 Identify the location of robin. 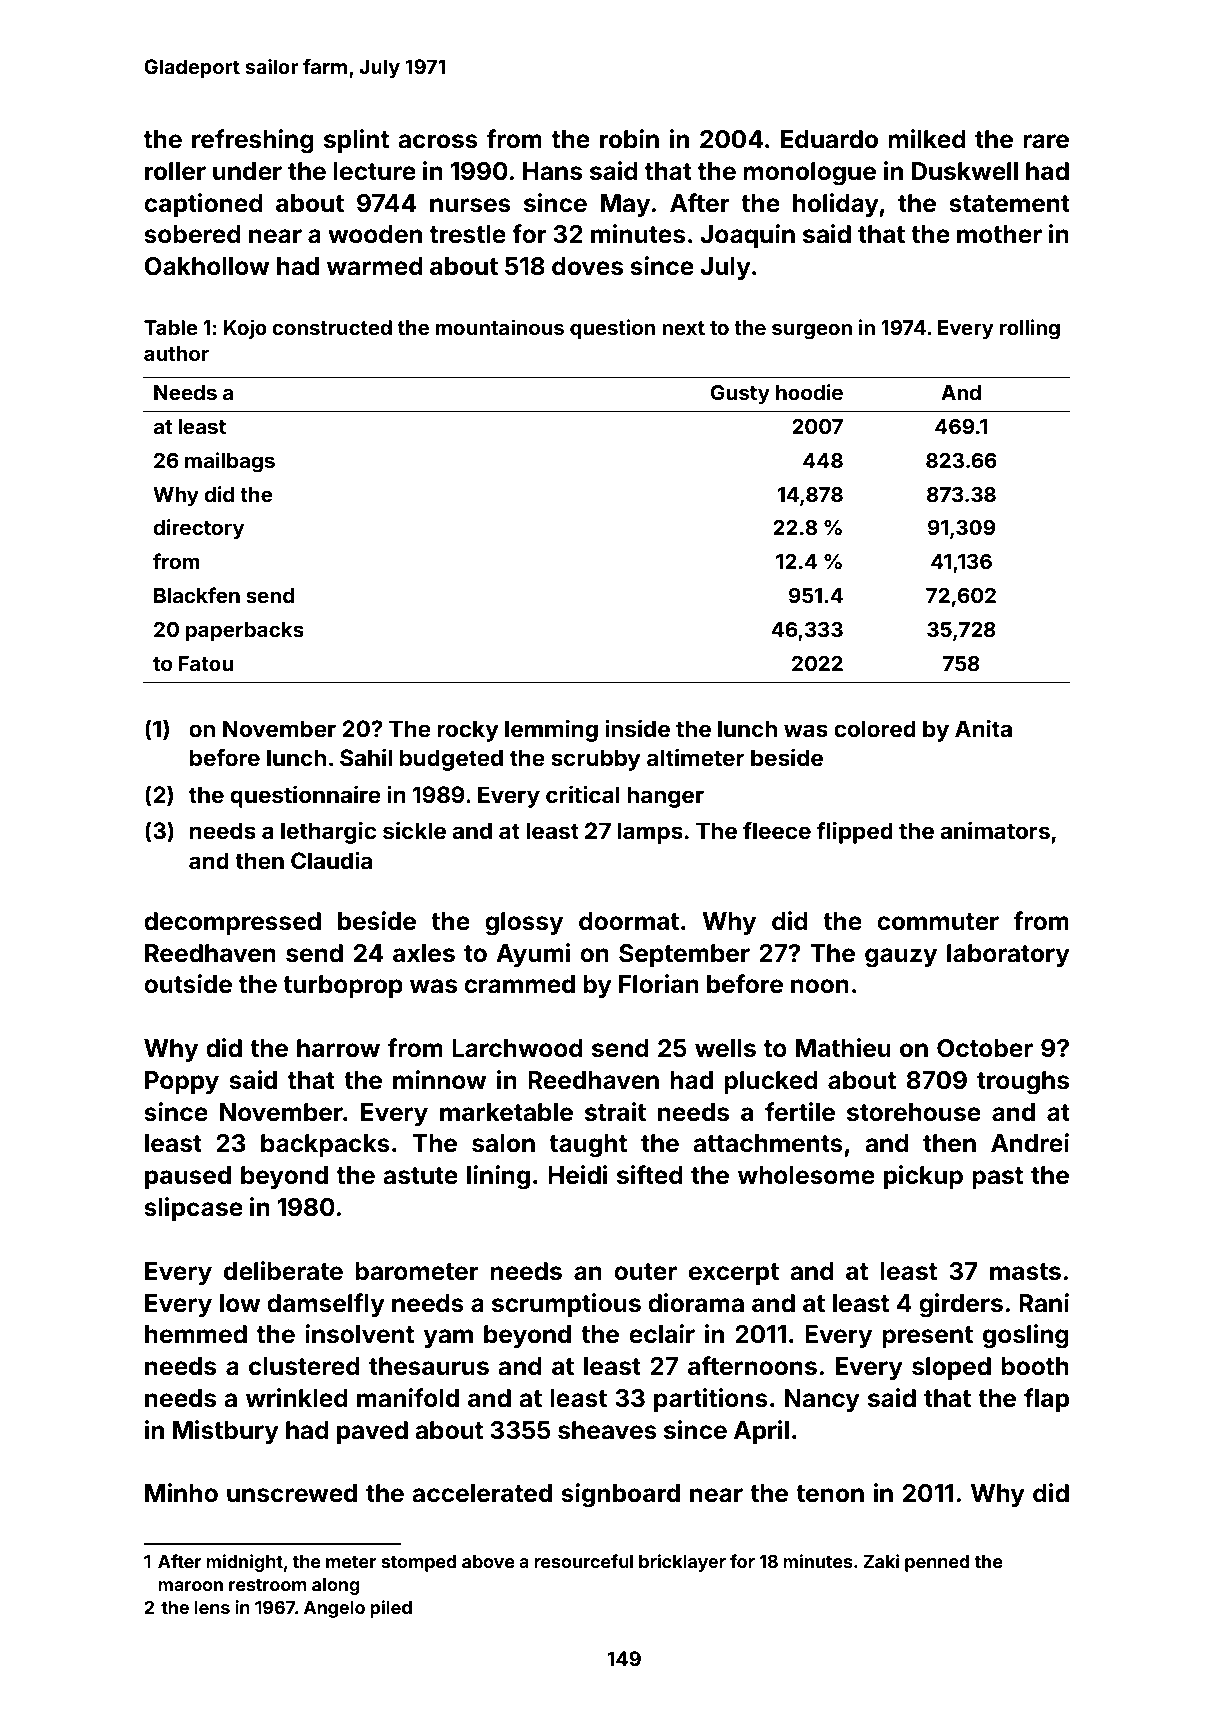
(629, 139).
